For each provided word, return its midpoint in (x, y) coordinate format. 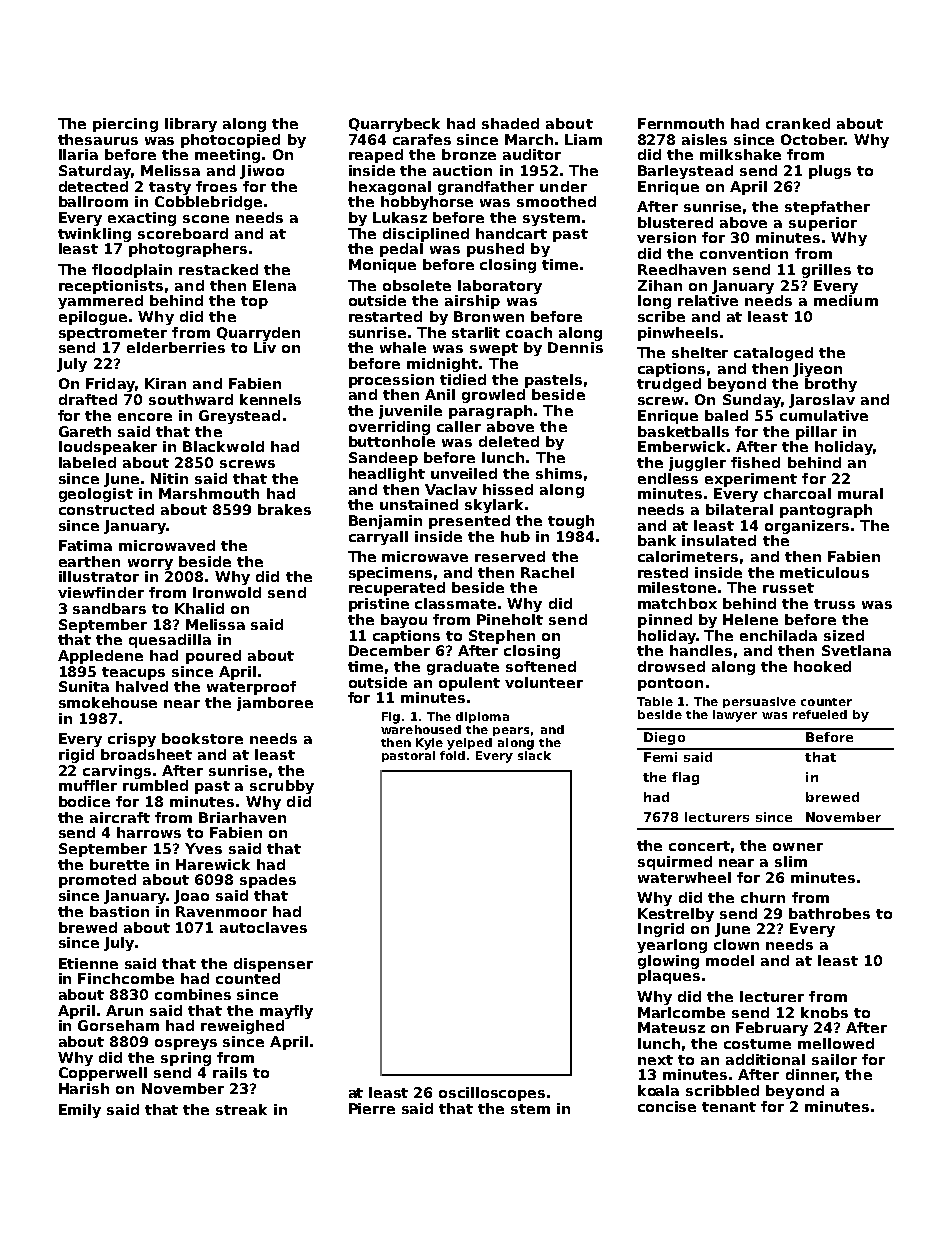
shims (559, 473)
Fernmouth (681, 123)
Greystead (239, 417)
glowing (668, 962)
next (655, 1060)
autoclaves (263, 927)
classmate (455, 603)
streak (241, 1109)
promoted (97, 881)
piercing (125, 125)
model (730, 960)
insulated (719, 540)
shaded (510, 123)
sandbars (109, 608)
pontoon (670, 684)
